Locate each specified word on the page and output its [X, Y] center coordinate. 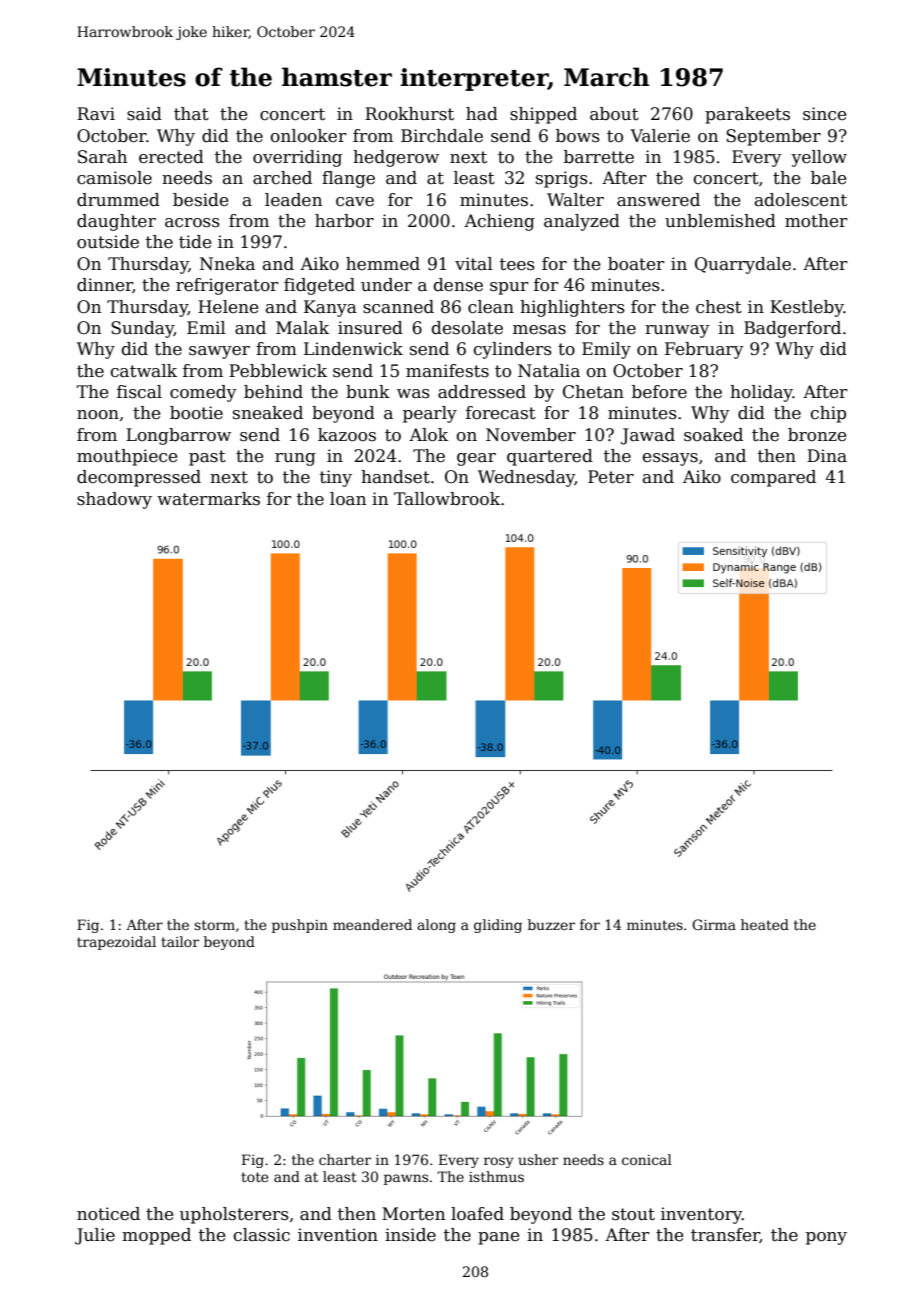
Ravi [96, 114]
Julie [95, 1236]
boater [636, 264]
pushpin [300, 926]
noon [98, 415]
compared [773, 478]
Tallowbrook [447, 499]
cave [355, 202]
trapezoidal [116, 943]
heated [765, 924]
